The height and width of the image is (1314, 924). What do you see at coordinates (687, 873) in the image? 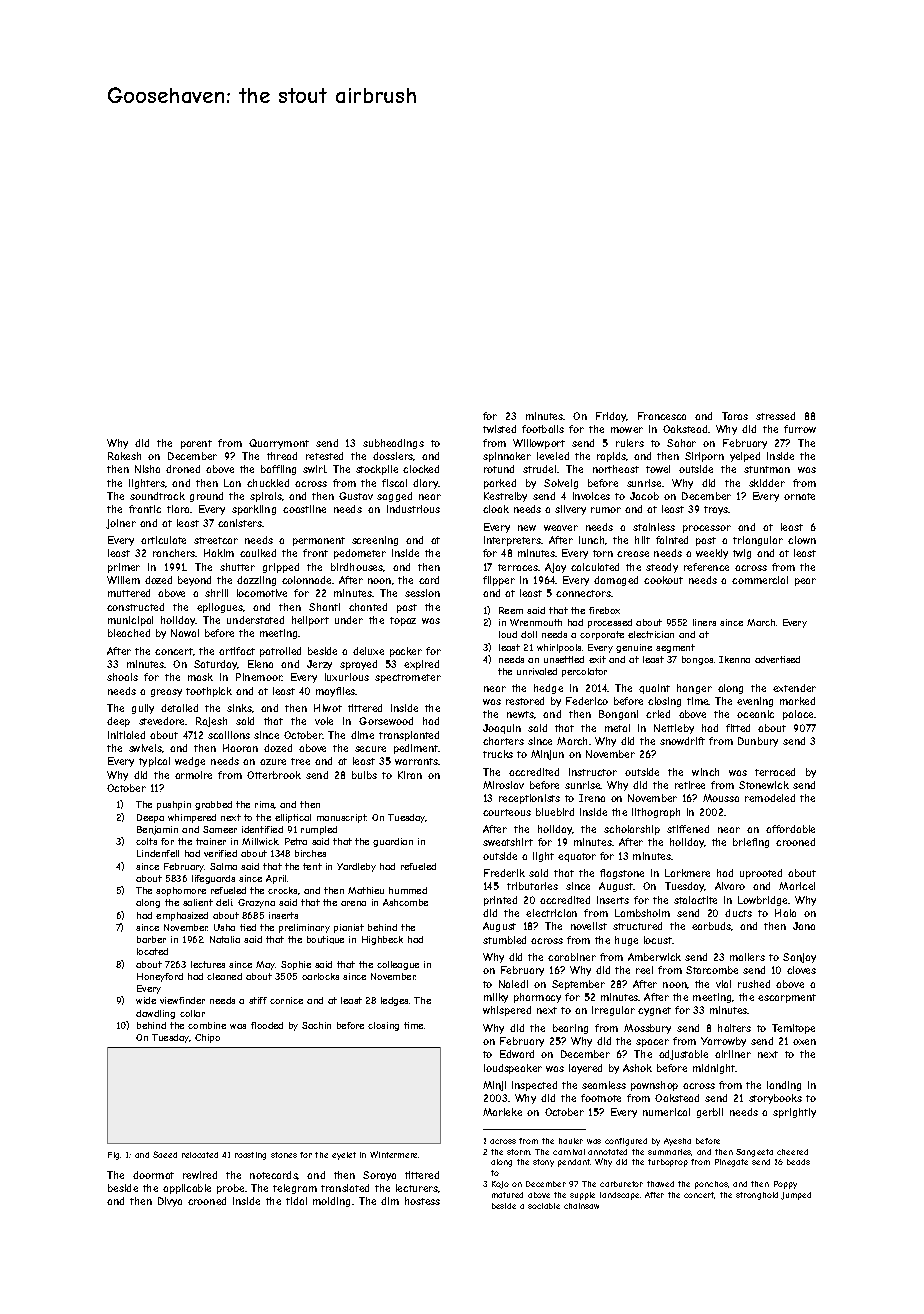
I see `Larkmere` at bounding box center [687, 873].
